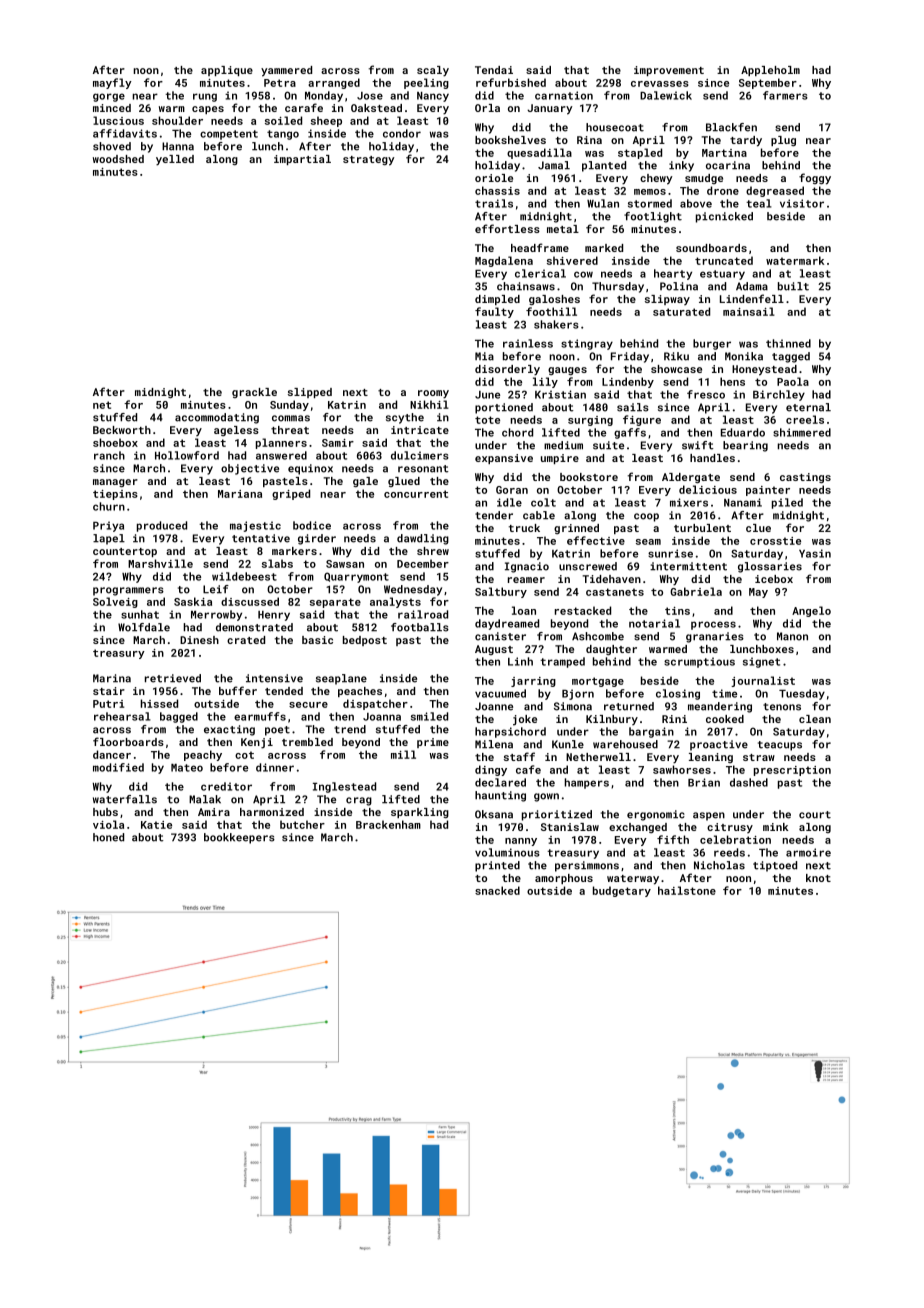 The image size is (924, 1308). What do you see at coordinates (711, 758) in the document?
I see `leaning` at bounding box center [711, 758].
